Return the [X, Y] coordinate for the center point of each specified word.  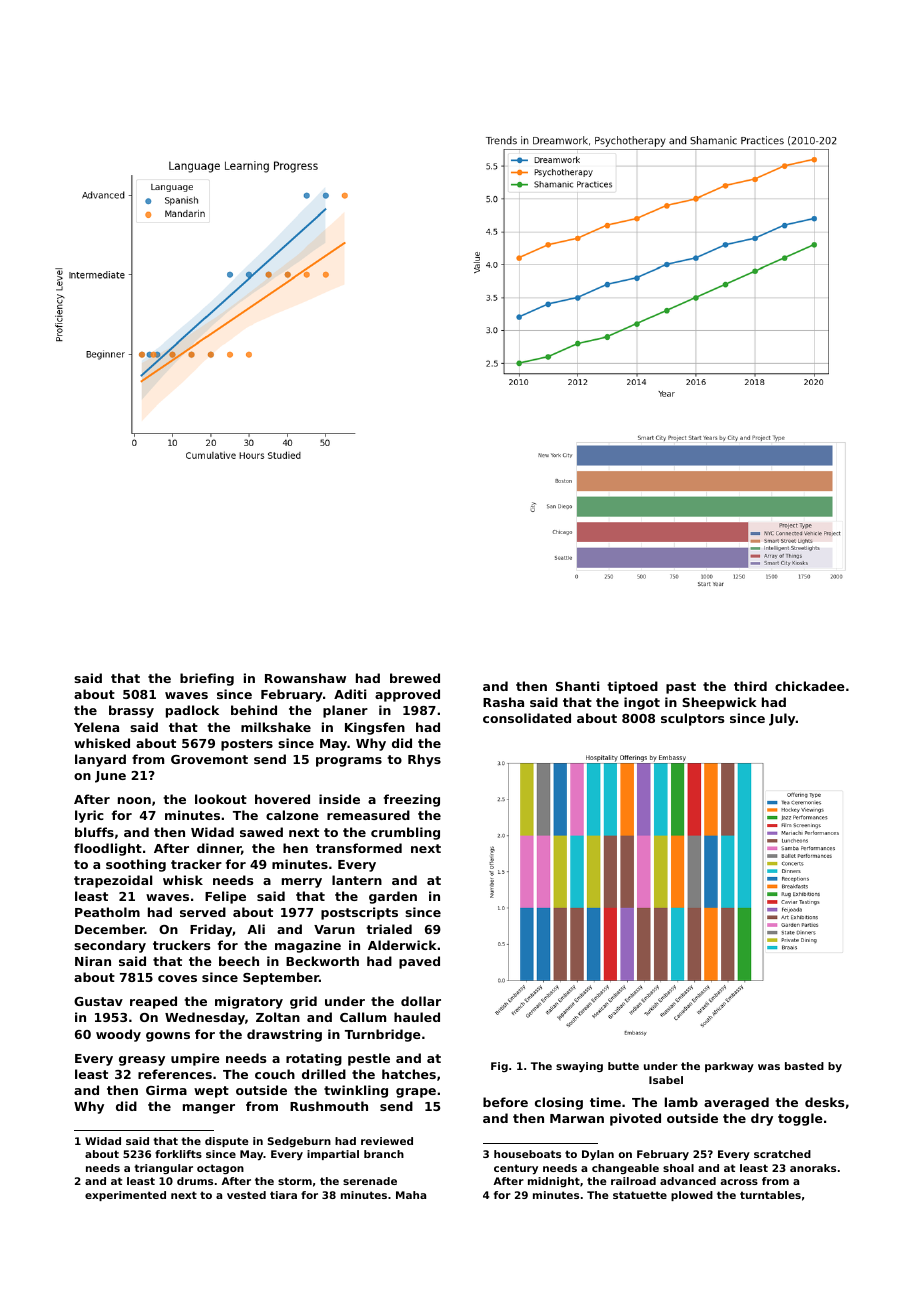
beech [239, 961]
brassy [131, 711]
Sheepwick [719, 703]
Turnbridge [383, 1035]
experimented [125, 1196]
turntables [770, 1195]
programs [349, 762]
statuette [640, 1195]
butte [623, 1066]
